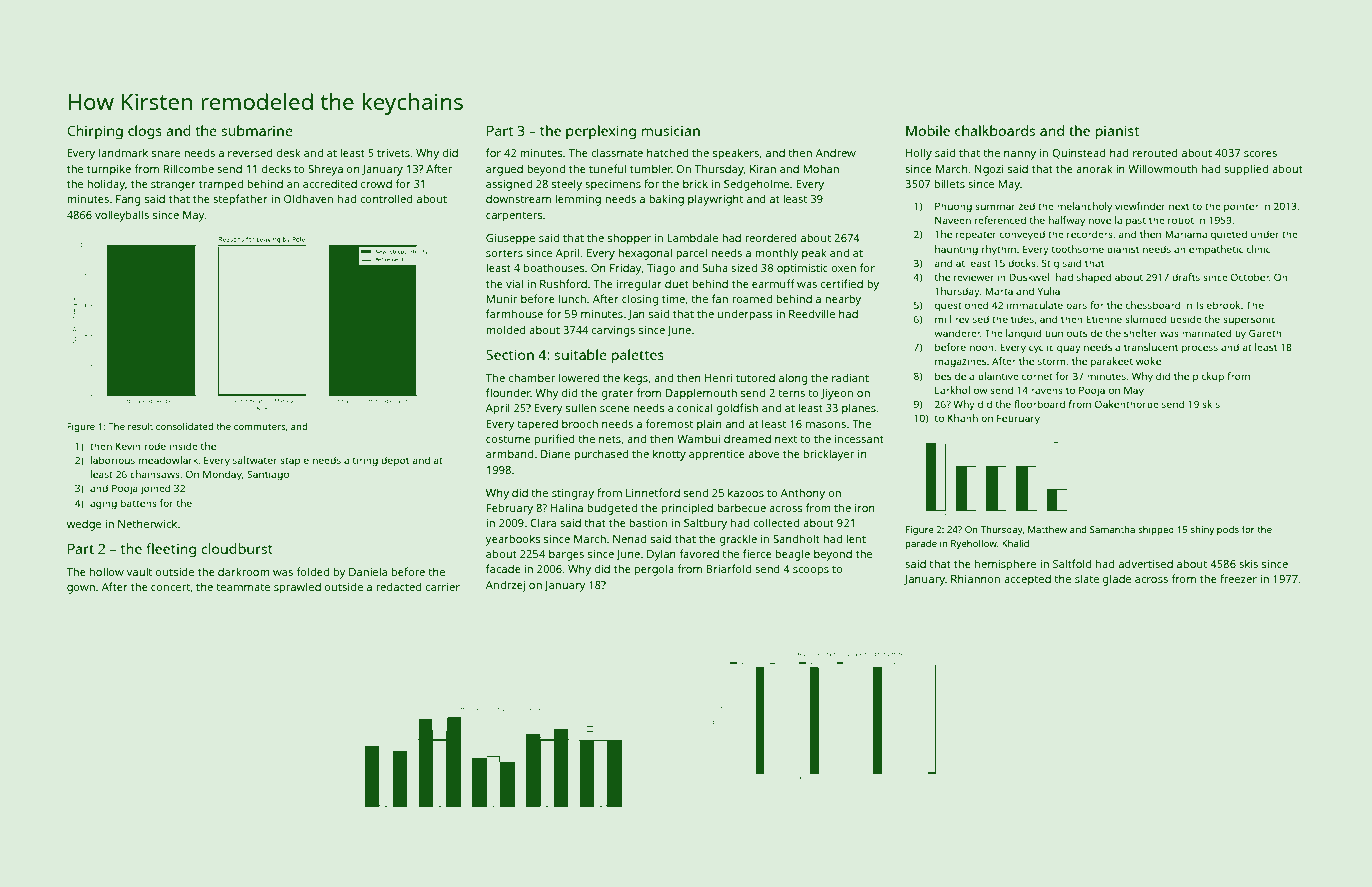  Describe the element at coordinates (921, 544) in the image. I see `parade` at that location.
